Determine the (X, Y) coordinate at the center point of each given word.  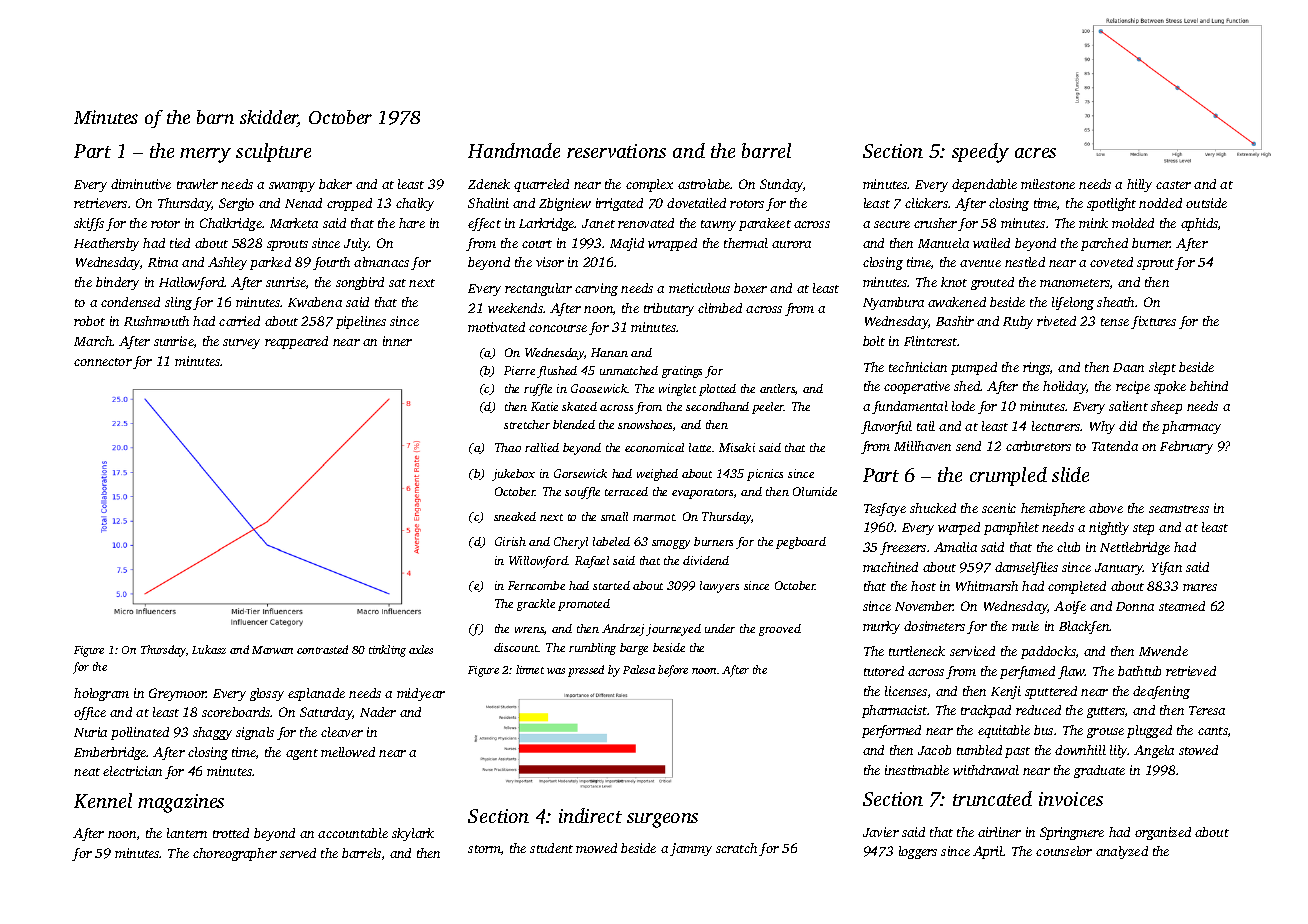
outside (1206, 203)
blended (574, 424)
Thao (508, 447)
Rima (163, 262)
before (673, 671)
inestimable (917, 770)
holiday (1065, 387)
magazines (181, 803)
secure (892, 224)
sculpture (273, 152)
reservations (616, 151)
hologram (101, 694)
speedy (980, 153)
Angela (1154, 751)
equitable (1004, 731)
